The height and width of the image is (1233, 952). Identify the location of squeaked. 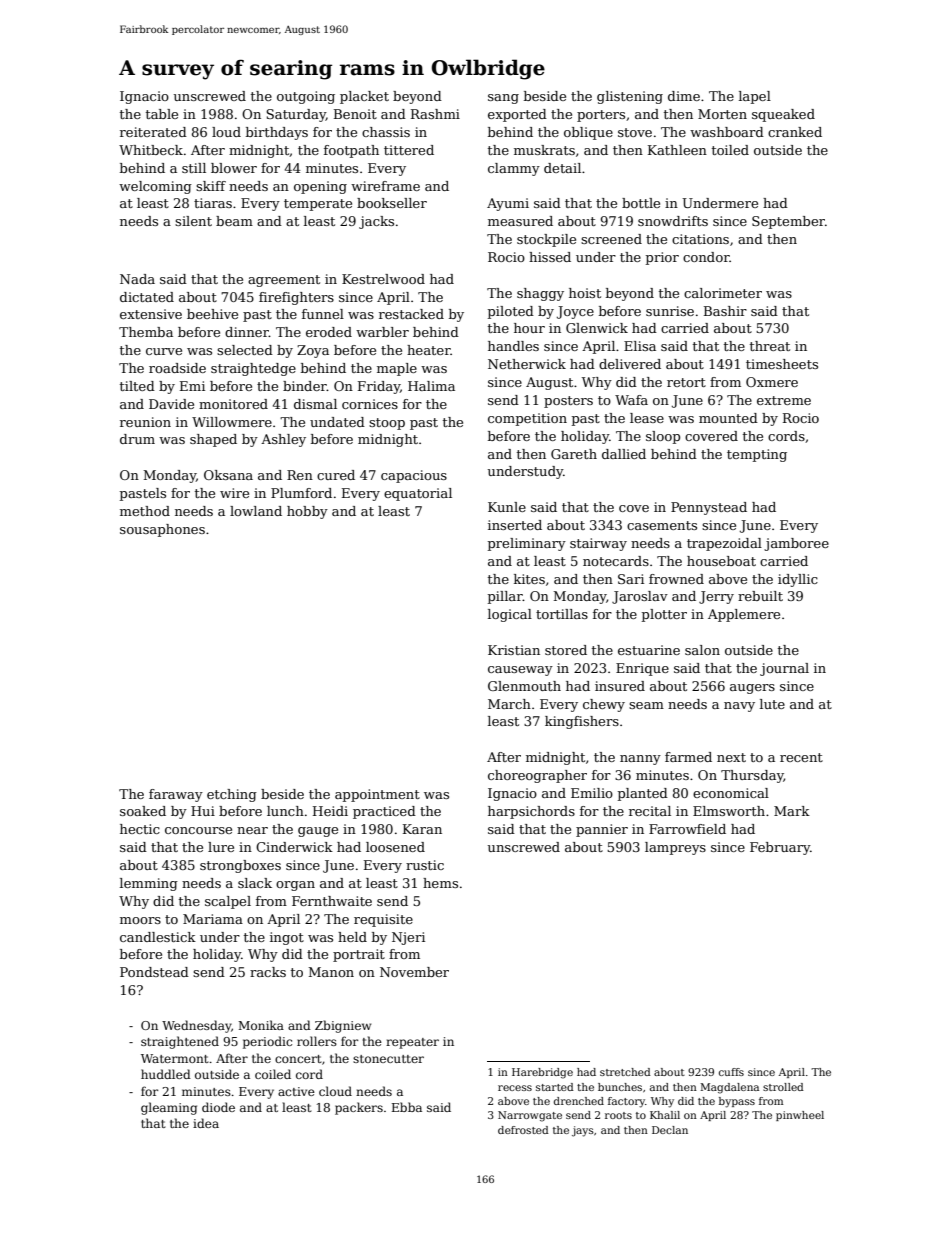
(783, 115).
